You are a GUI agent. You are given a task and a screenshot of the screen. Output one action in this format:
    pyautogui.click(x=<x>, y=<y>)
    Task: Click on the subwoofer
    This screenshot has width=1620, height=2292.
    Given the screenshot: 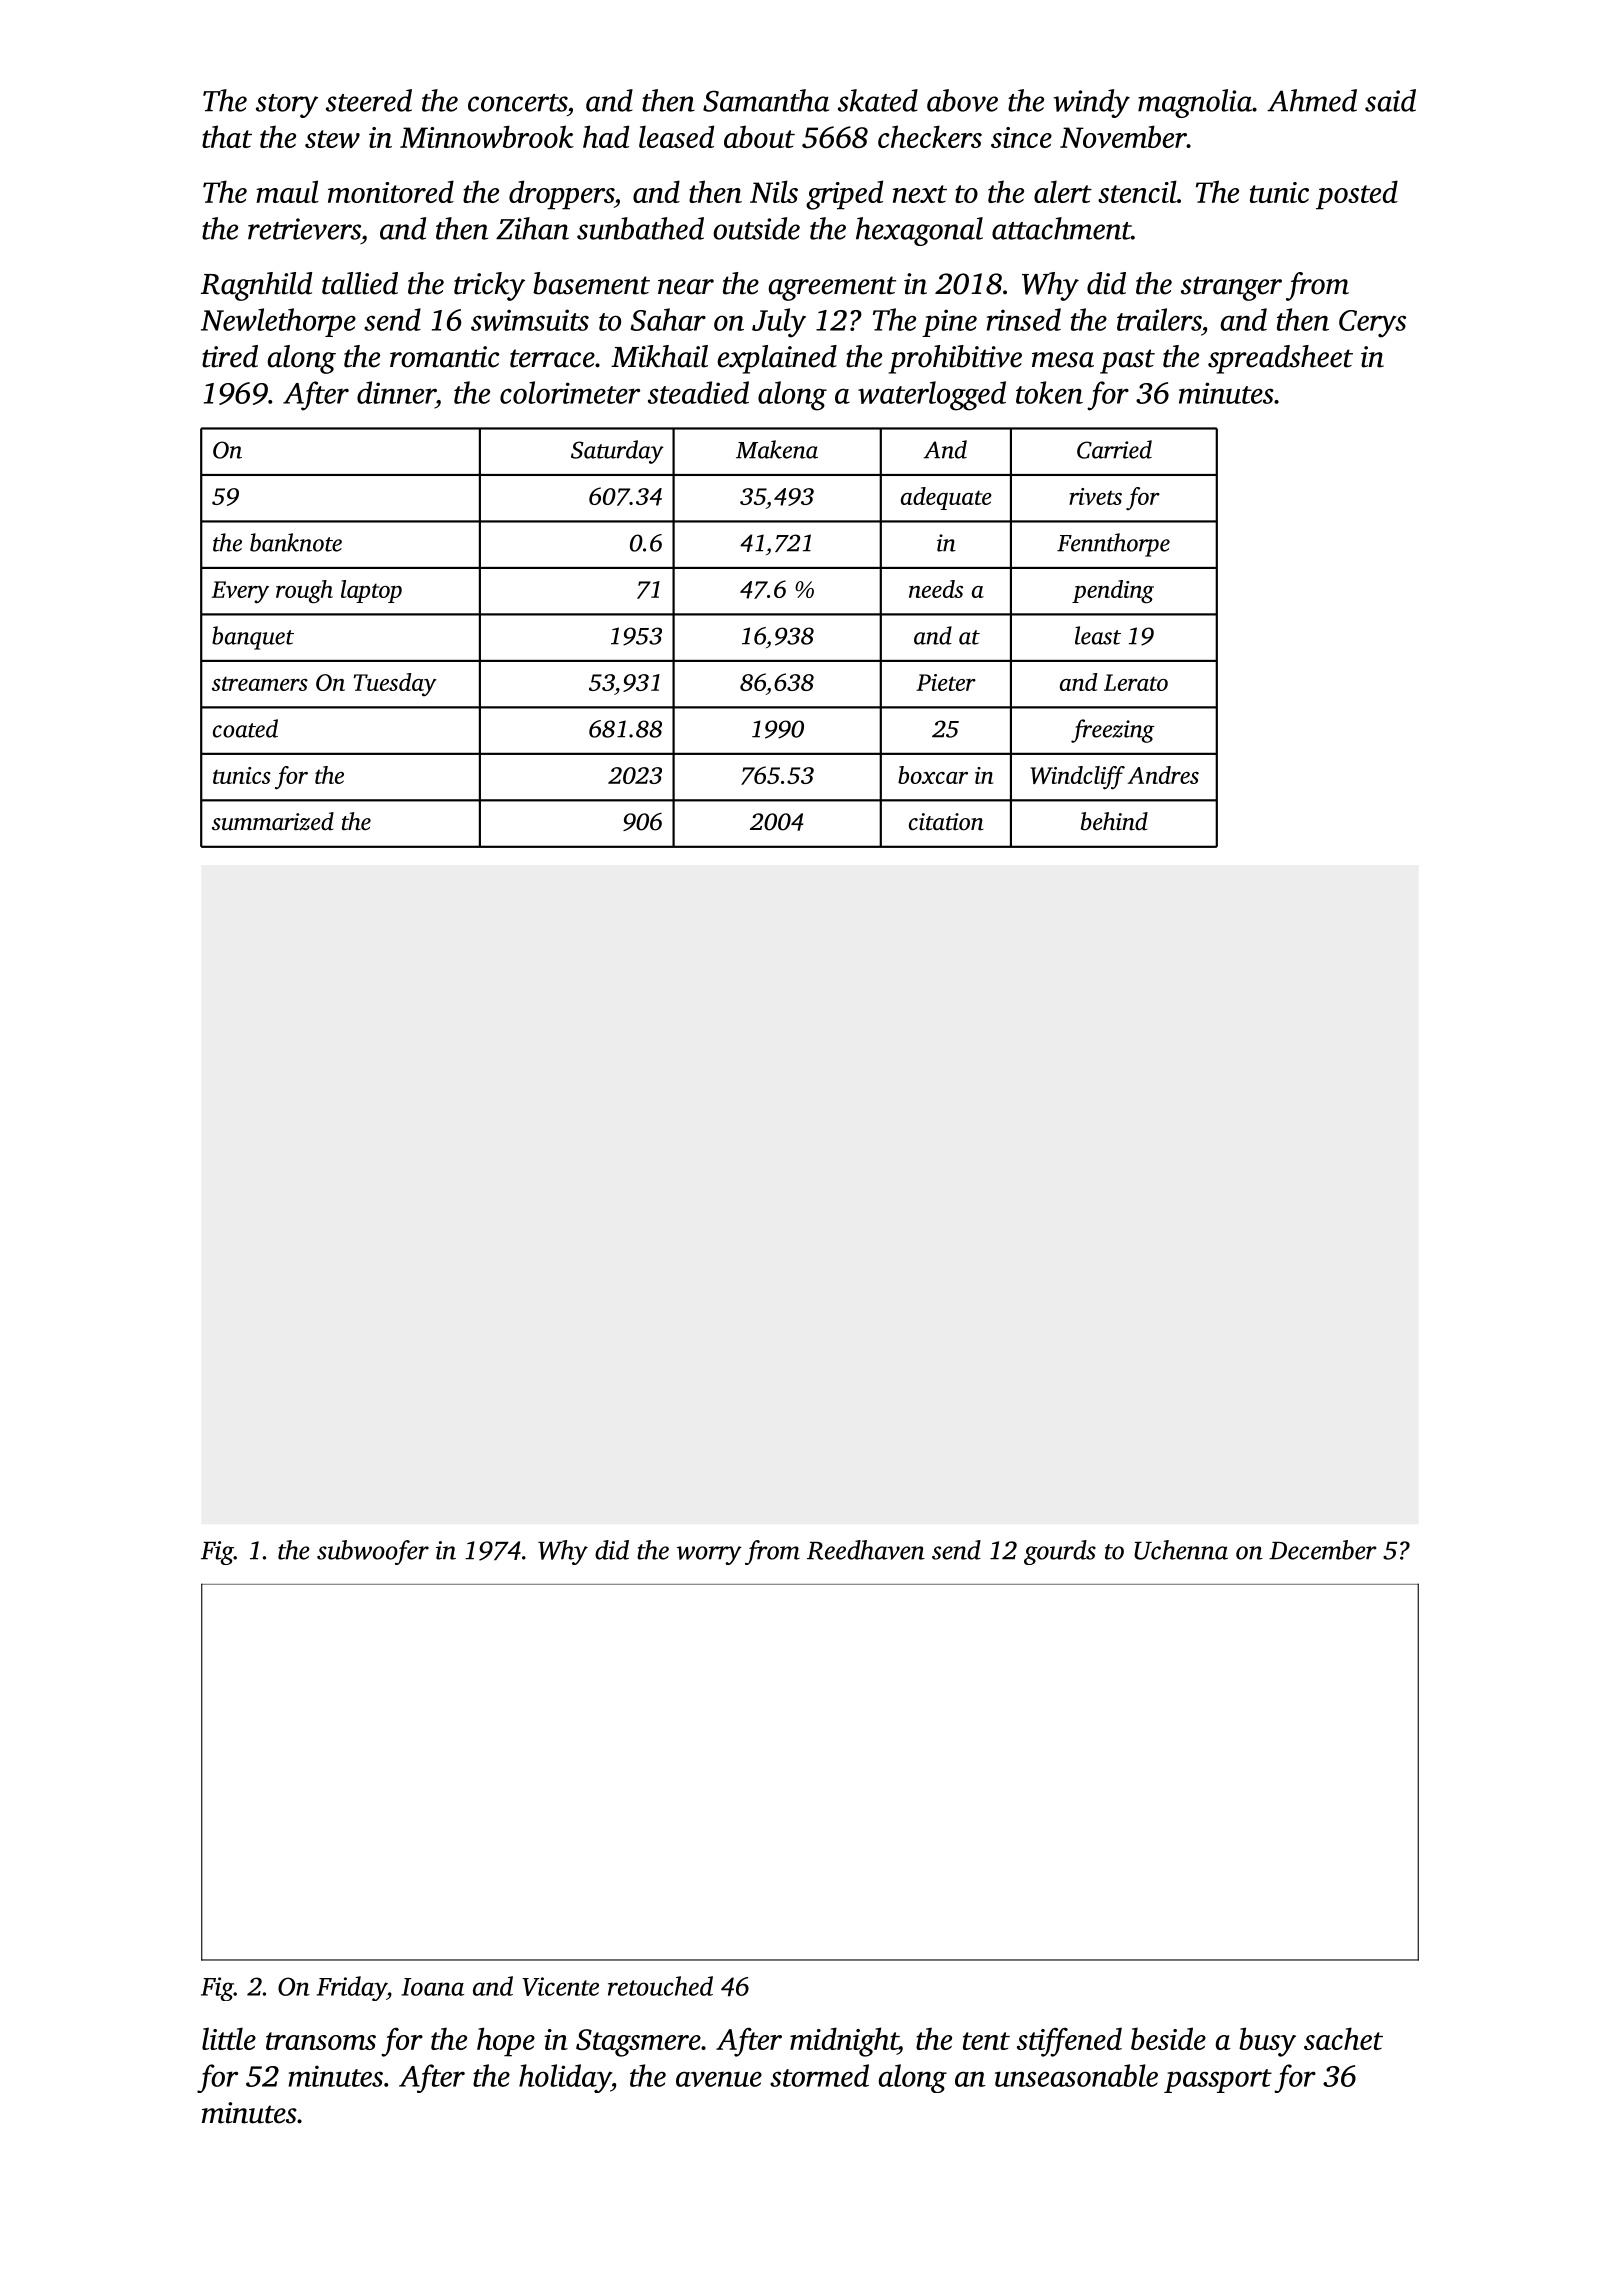 What is the action you would take?
    pyautogui.click(x=373, y=1552)
